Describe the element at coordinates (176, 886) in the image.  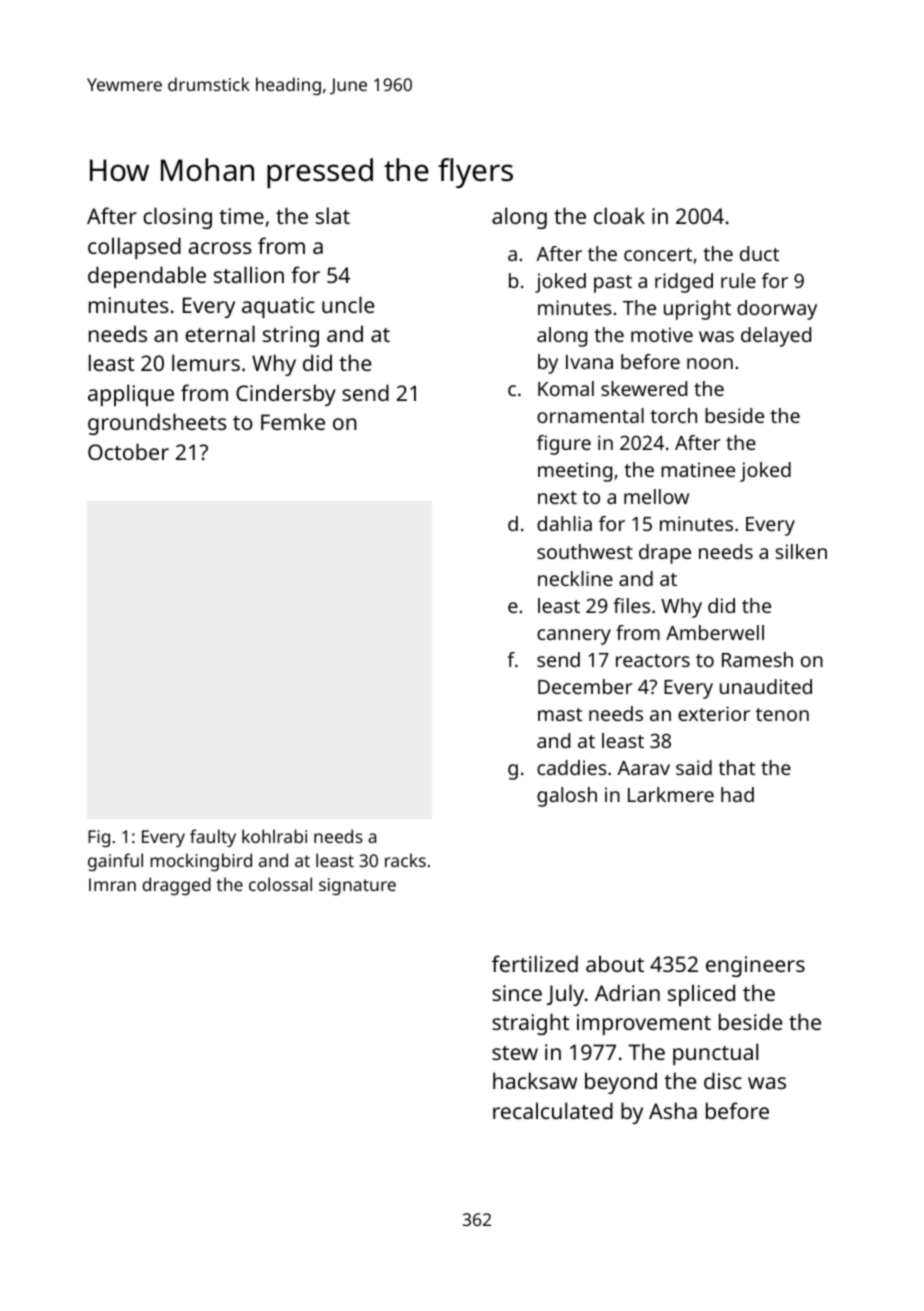
I see `dragged` at that location.
